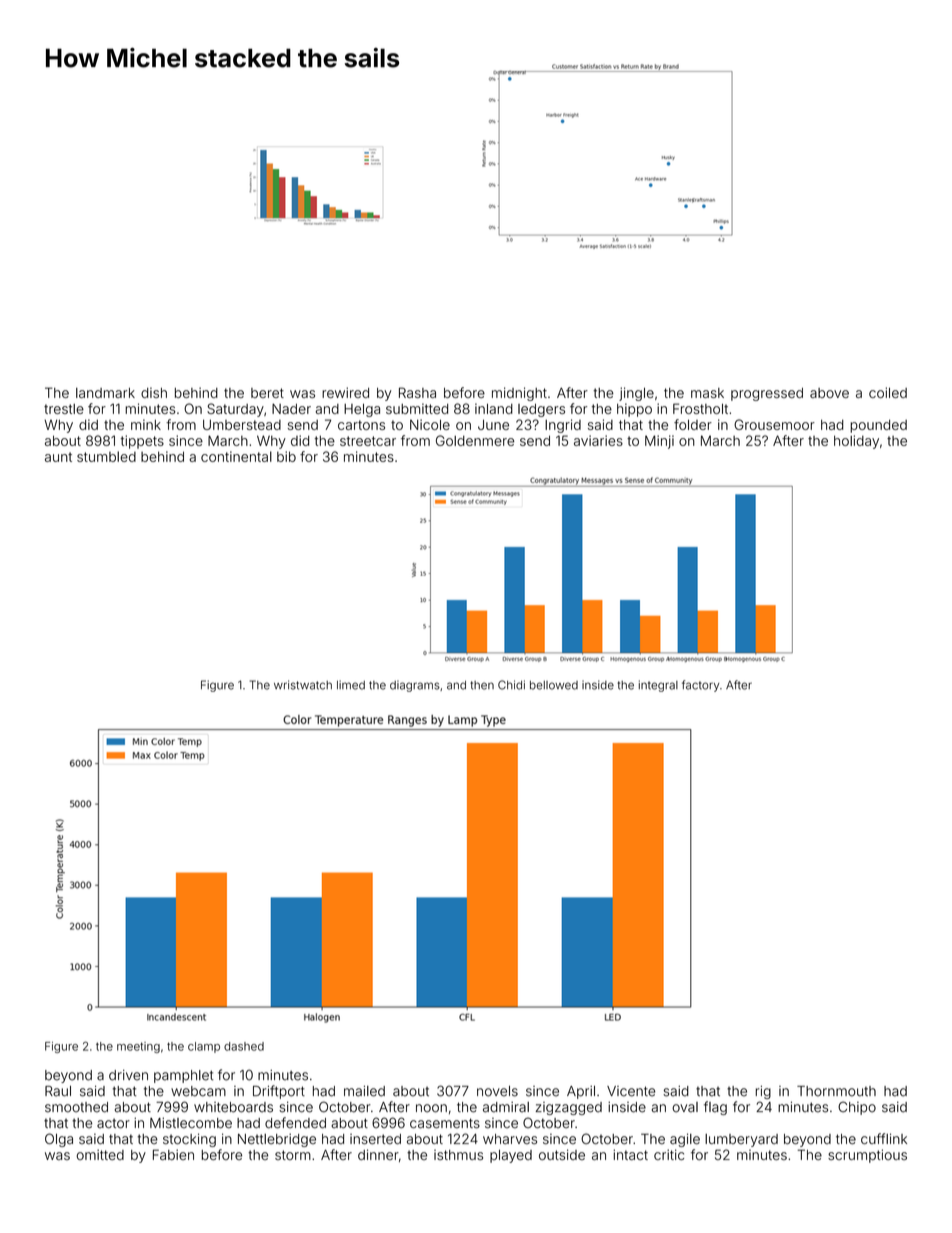 This page has width=952, height=1233. I want to click on mask, so click(707, 393).
